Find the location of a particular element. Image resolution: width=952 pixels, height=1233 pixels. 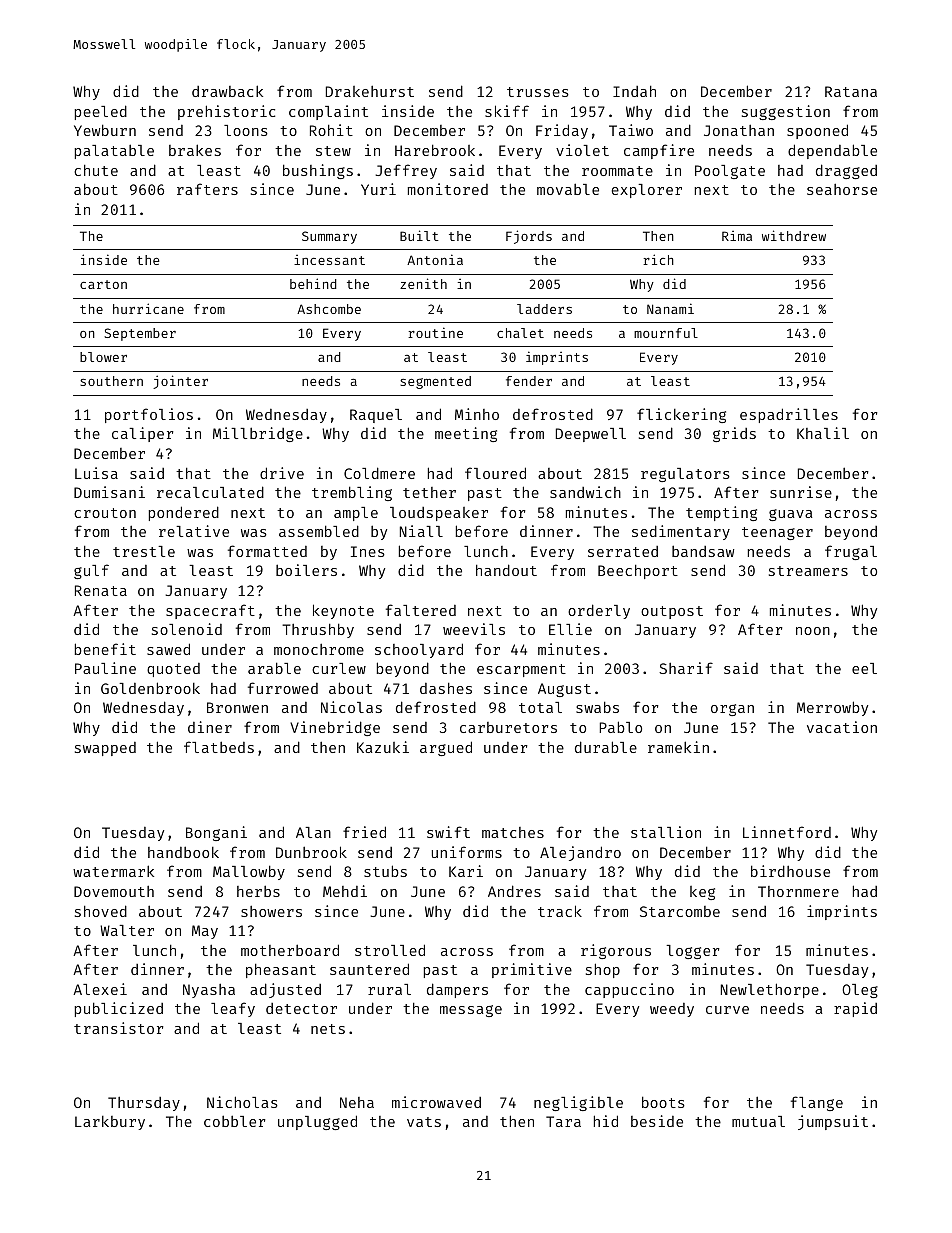

Neha is located at coordinates (357, 1102).
